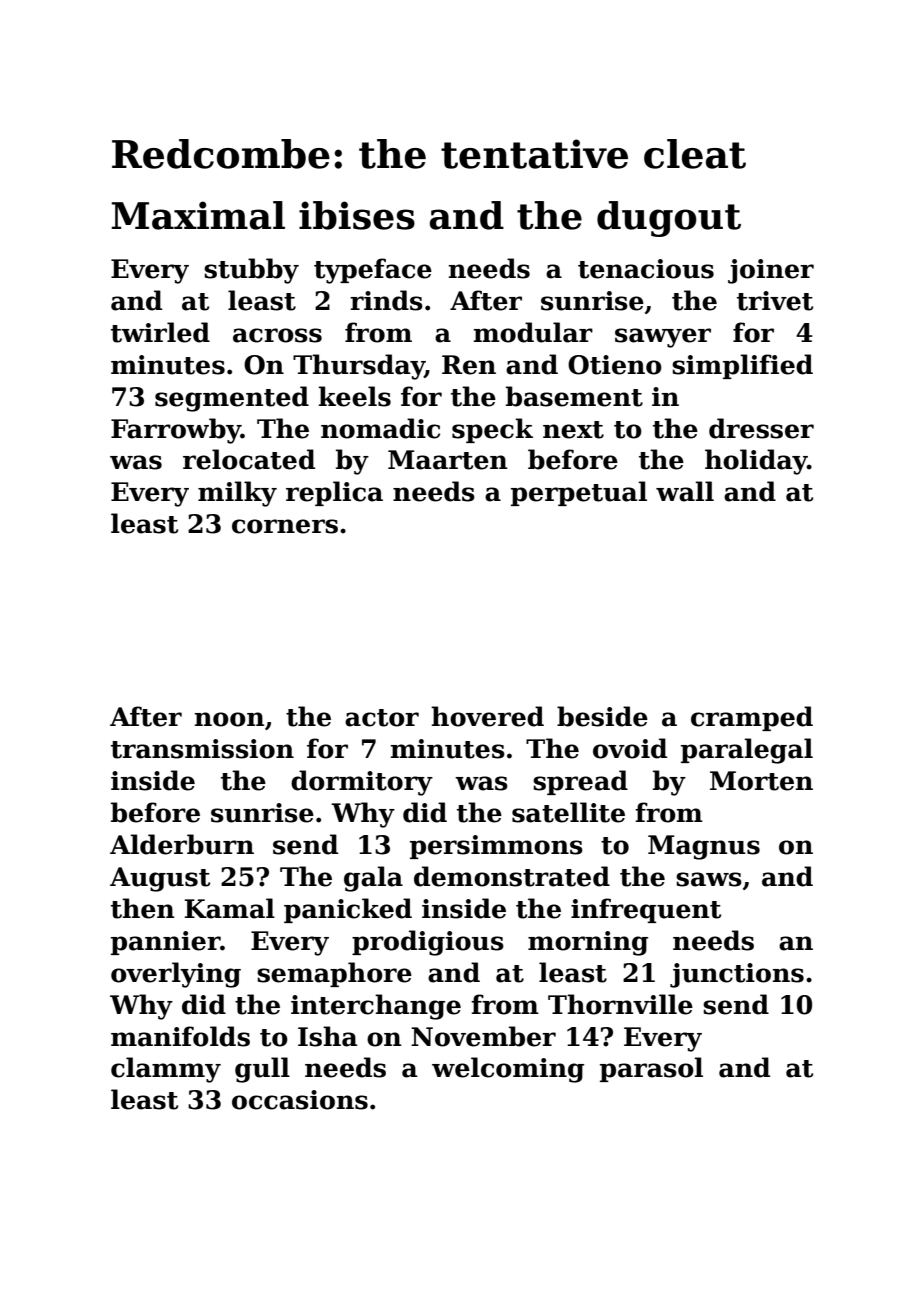  I want to click on tenacious, so click(646, 269).
